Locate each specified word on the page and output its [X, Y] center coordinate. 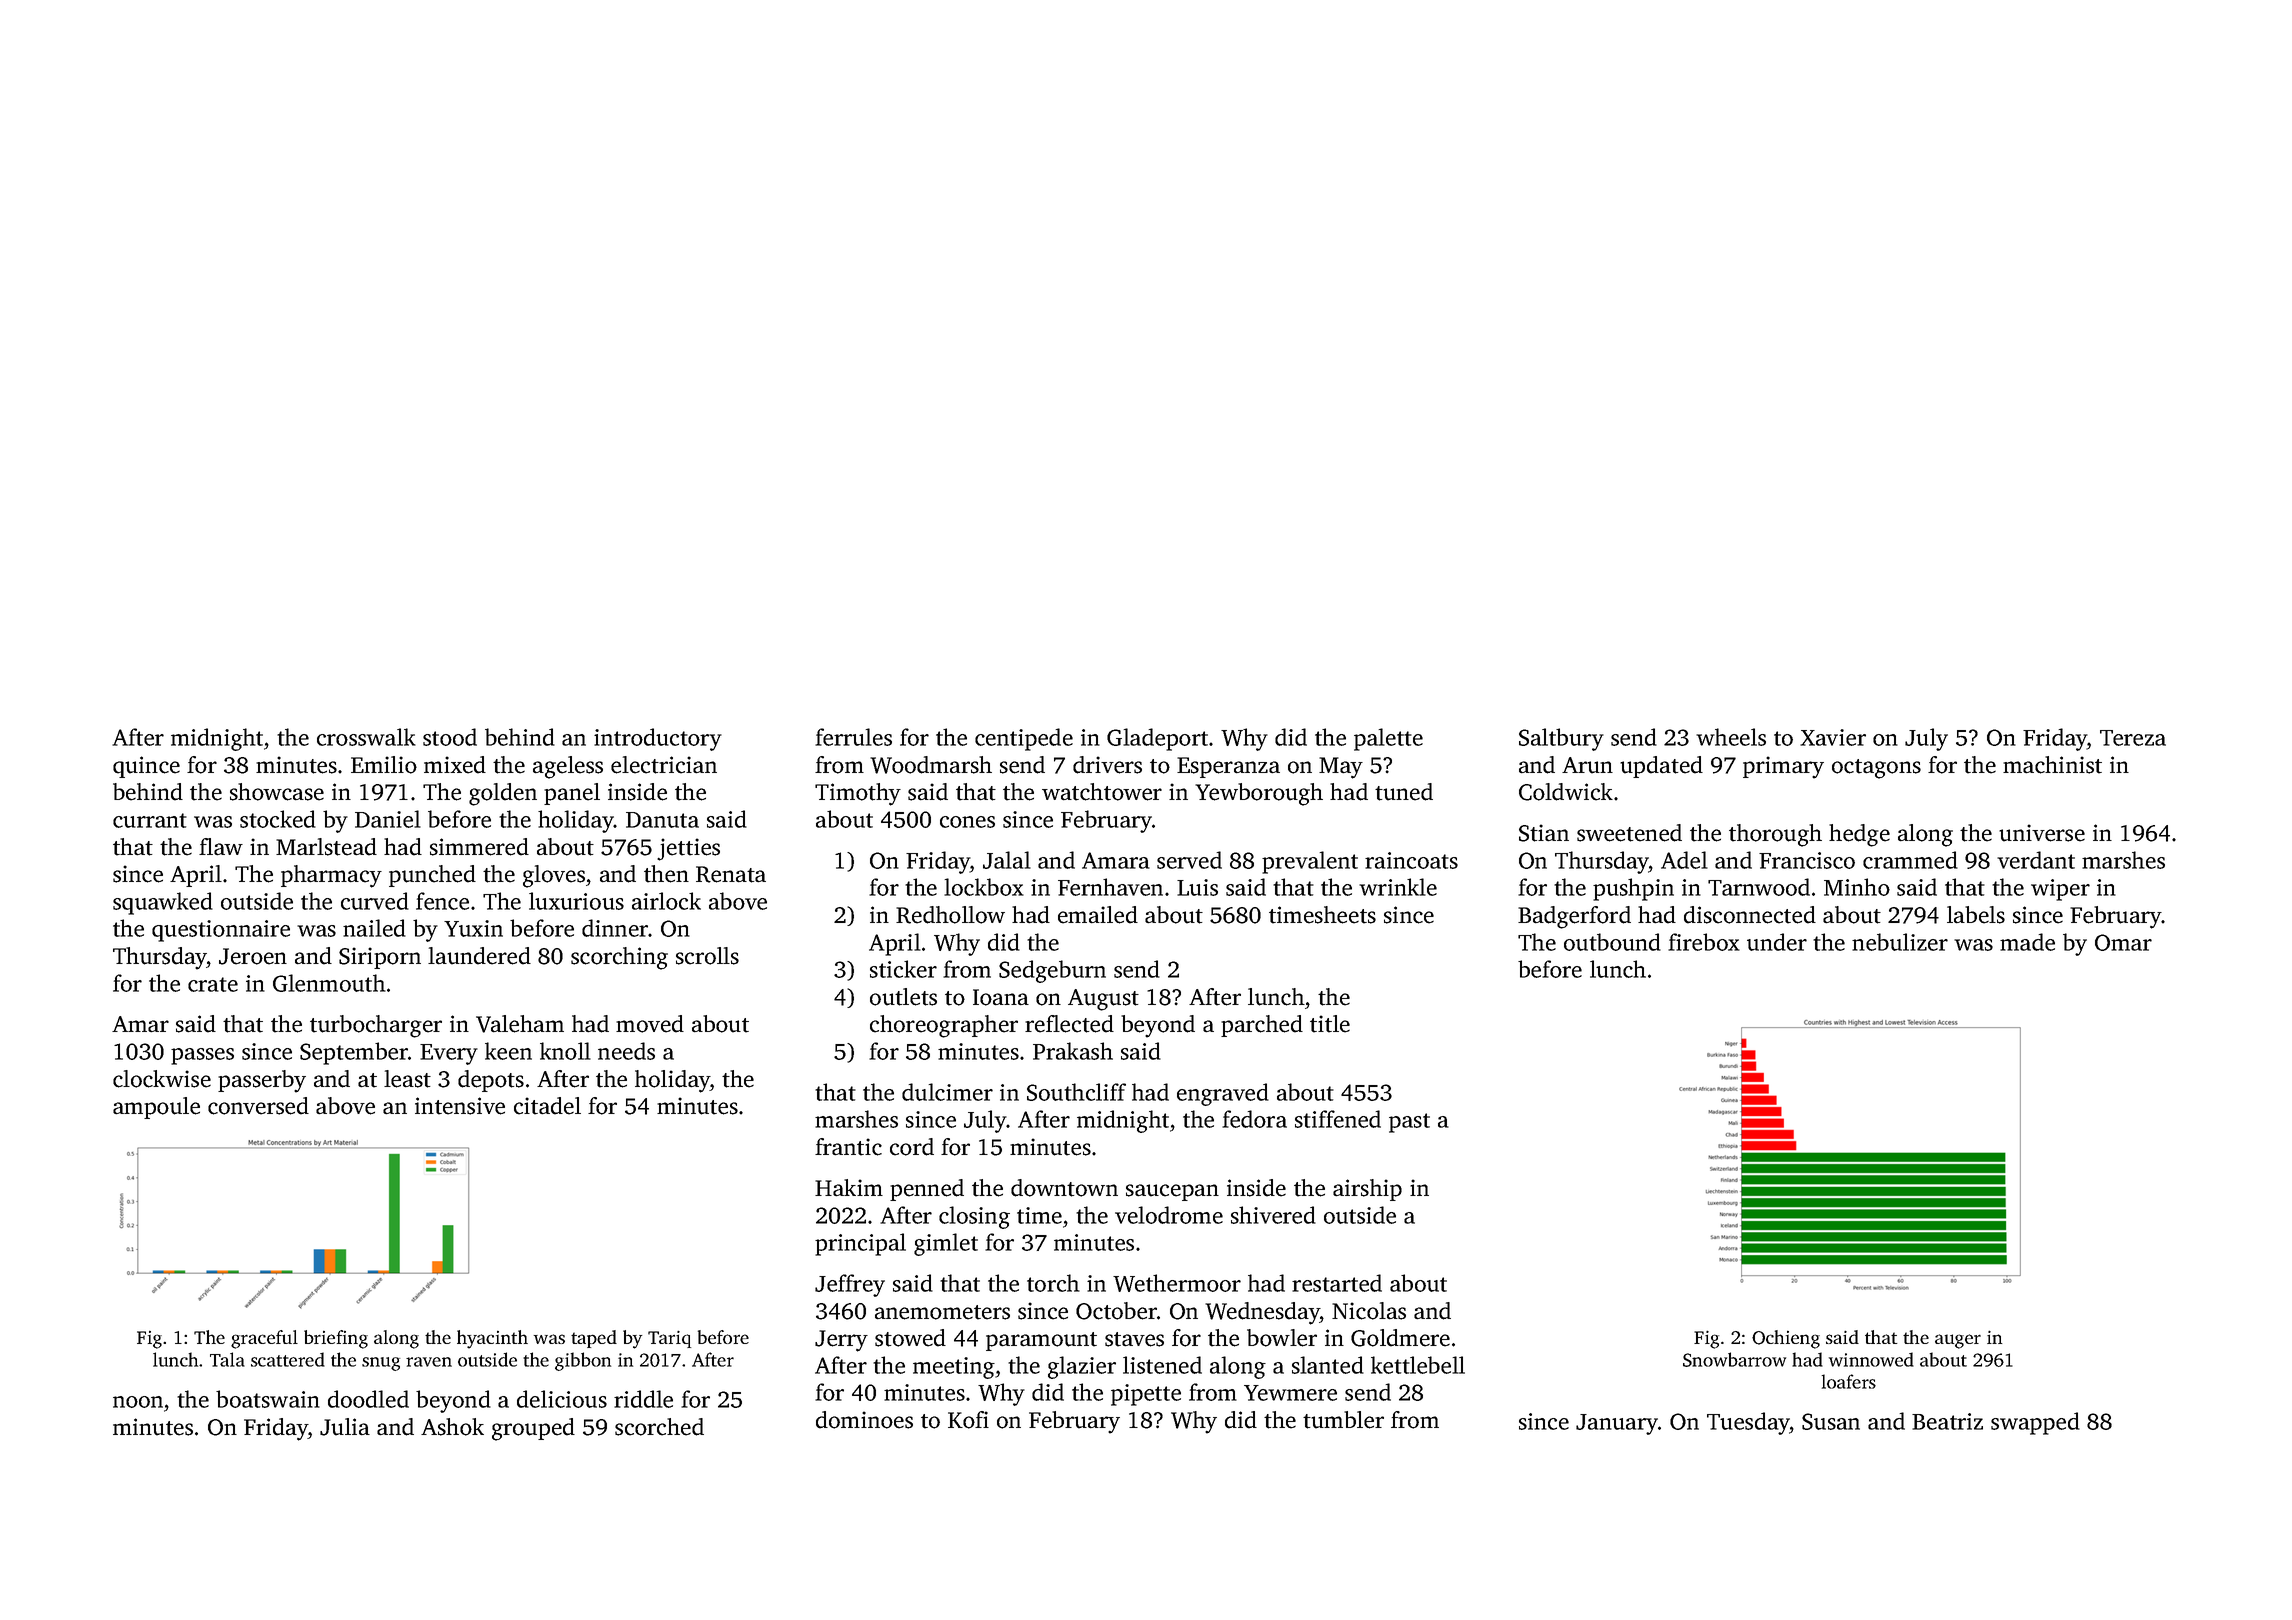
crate [213, 984]
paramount [1041, 1341]
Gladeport [1157, 739]
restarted [1337, 1283]
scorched [659, 1427]
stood [450, 737]
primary [1783, 767]
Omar [2123, 942]
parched [1262, 1026]
